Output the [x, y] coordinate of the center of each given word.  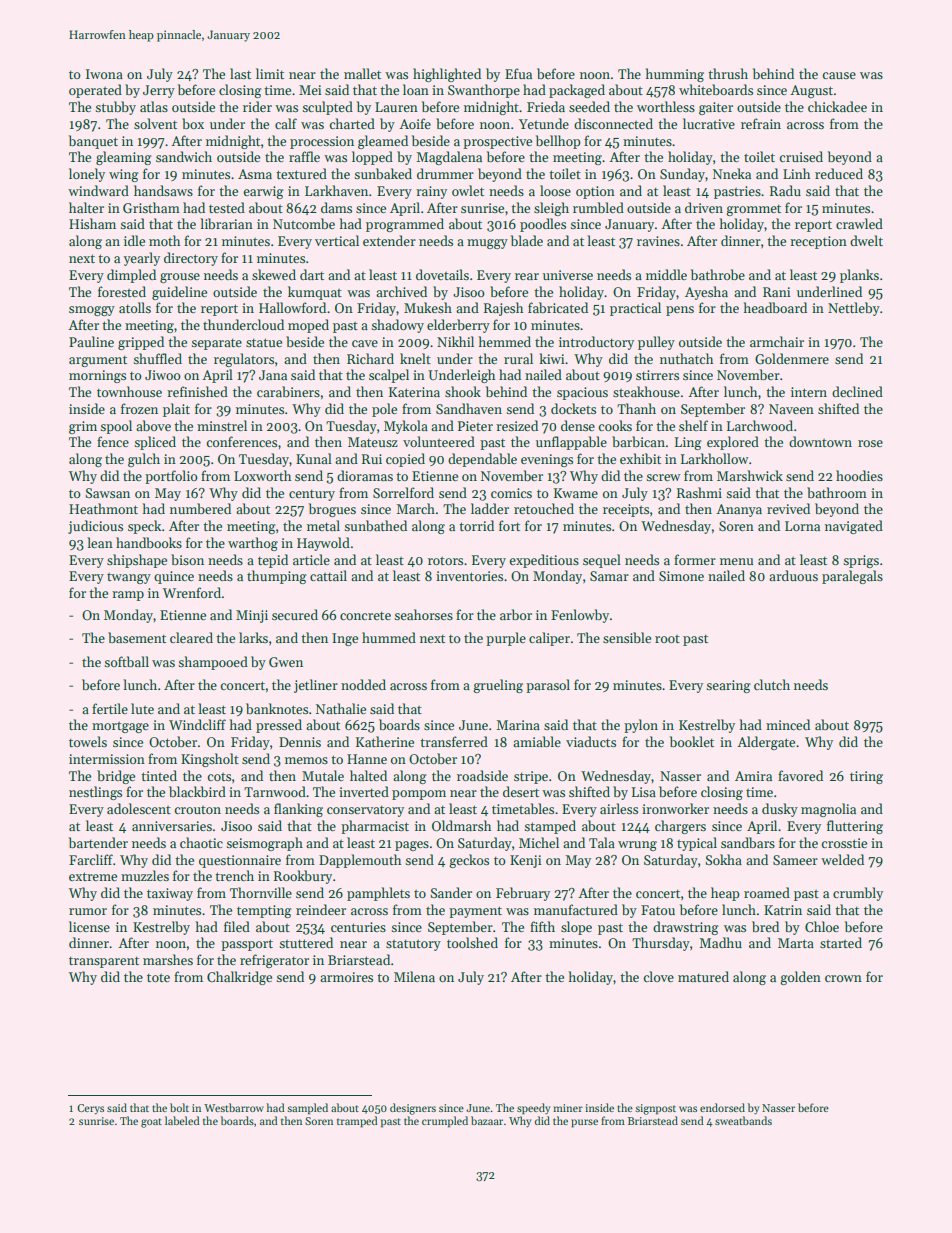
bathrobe [718, 274]
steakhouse [646, 391]
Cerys [90, 1109]
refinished [197, 391]
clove [659, 976]
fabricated [558, 307]
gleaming [124, 158]
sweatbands [743, 1120]
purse [584, 1123]
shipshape [137, 561]
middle [666, 274]
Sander [451, 892]
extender [389, 240]
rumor [88, 911]
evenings [547, 460]
